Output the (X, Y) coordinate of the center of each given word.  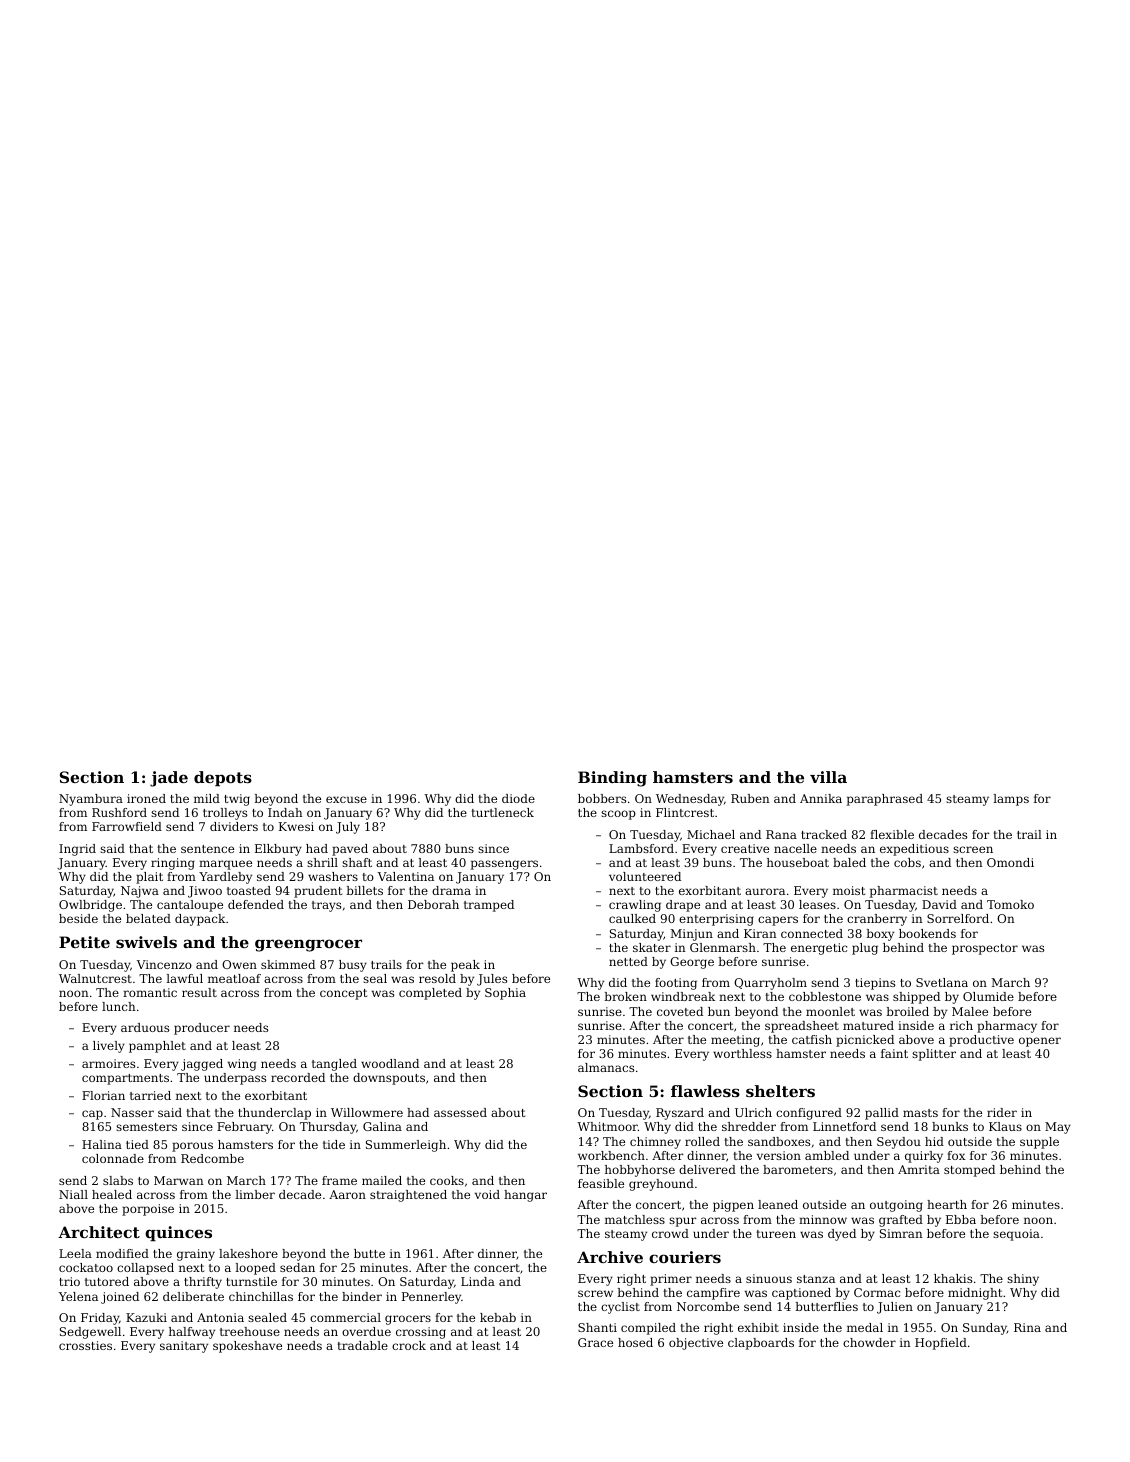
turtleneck (502, 812)
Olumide (988, 996)
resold (437, 978)
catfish (812, 1039)
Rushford (119, 812)
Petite (84, 942)
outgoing (896, 1206)
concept (343, 994)
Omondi (1010, 862)
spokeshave (247, 1347)
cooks (447, 1180)
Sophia (505, 994)
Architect (99, 1232)
